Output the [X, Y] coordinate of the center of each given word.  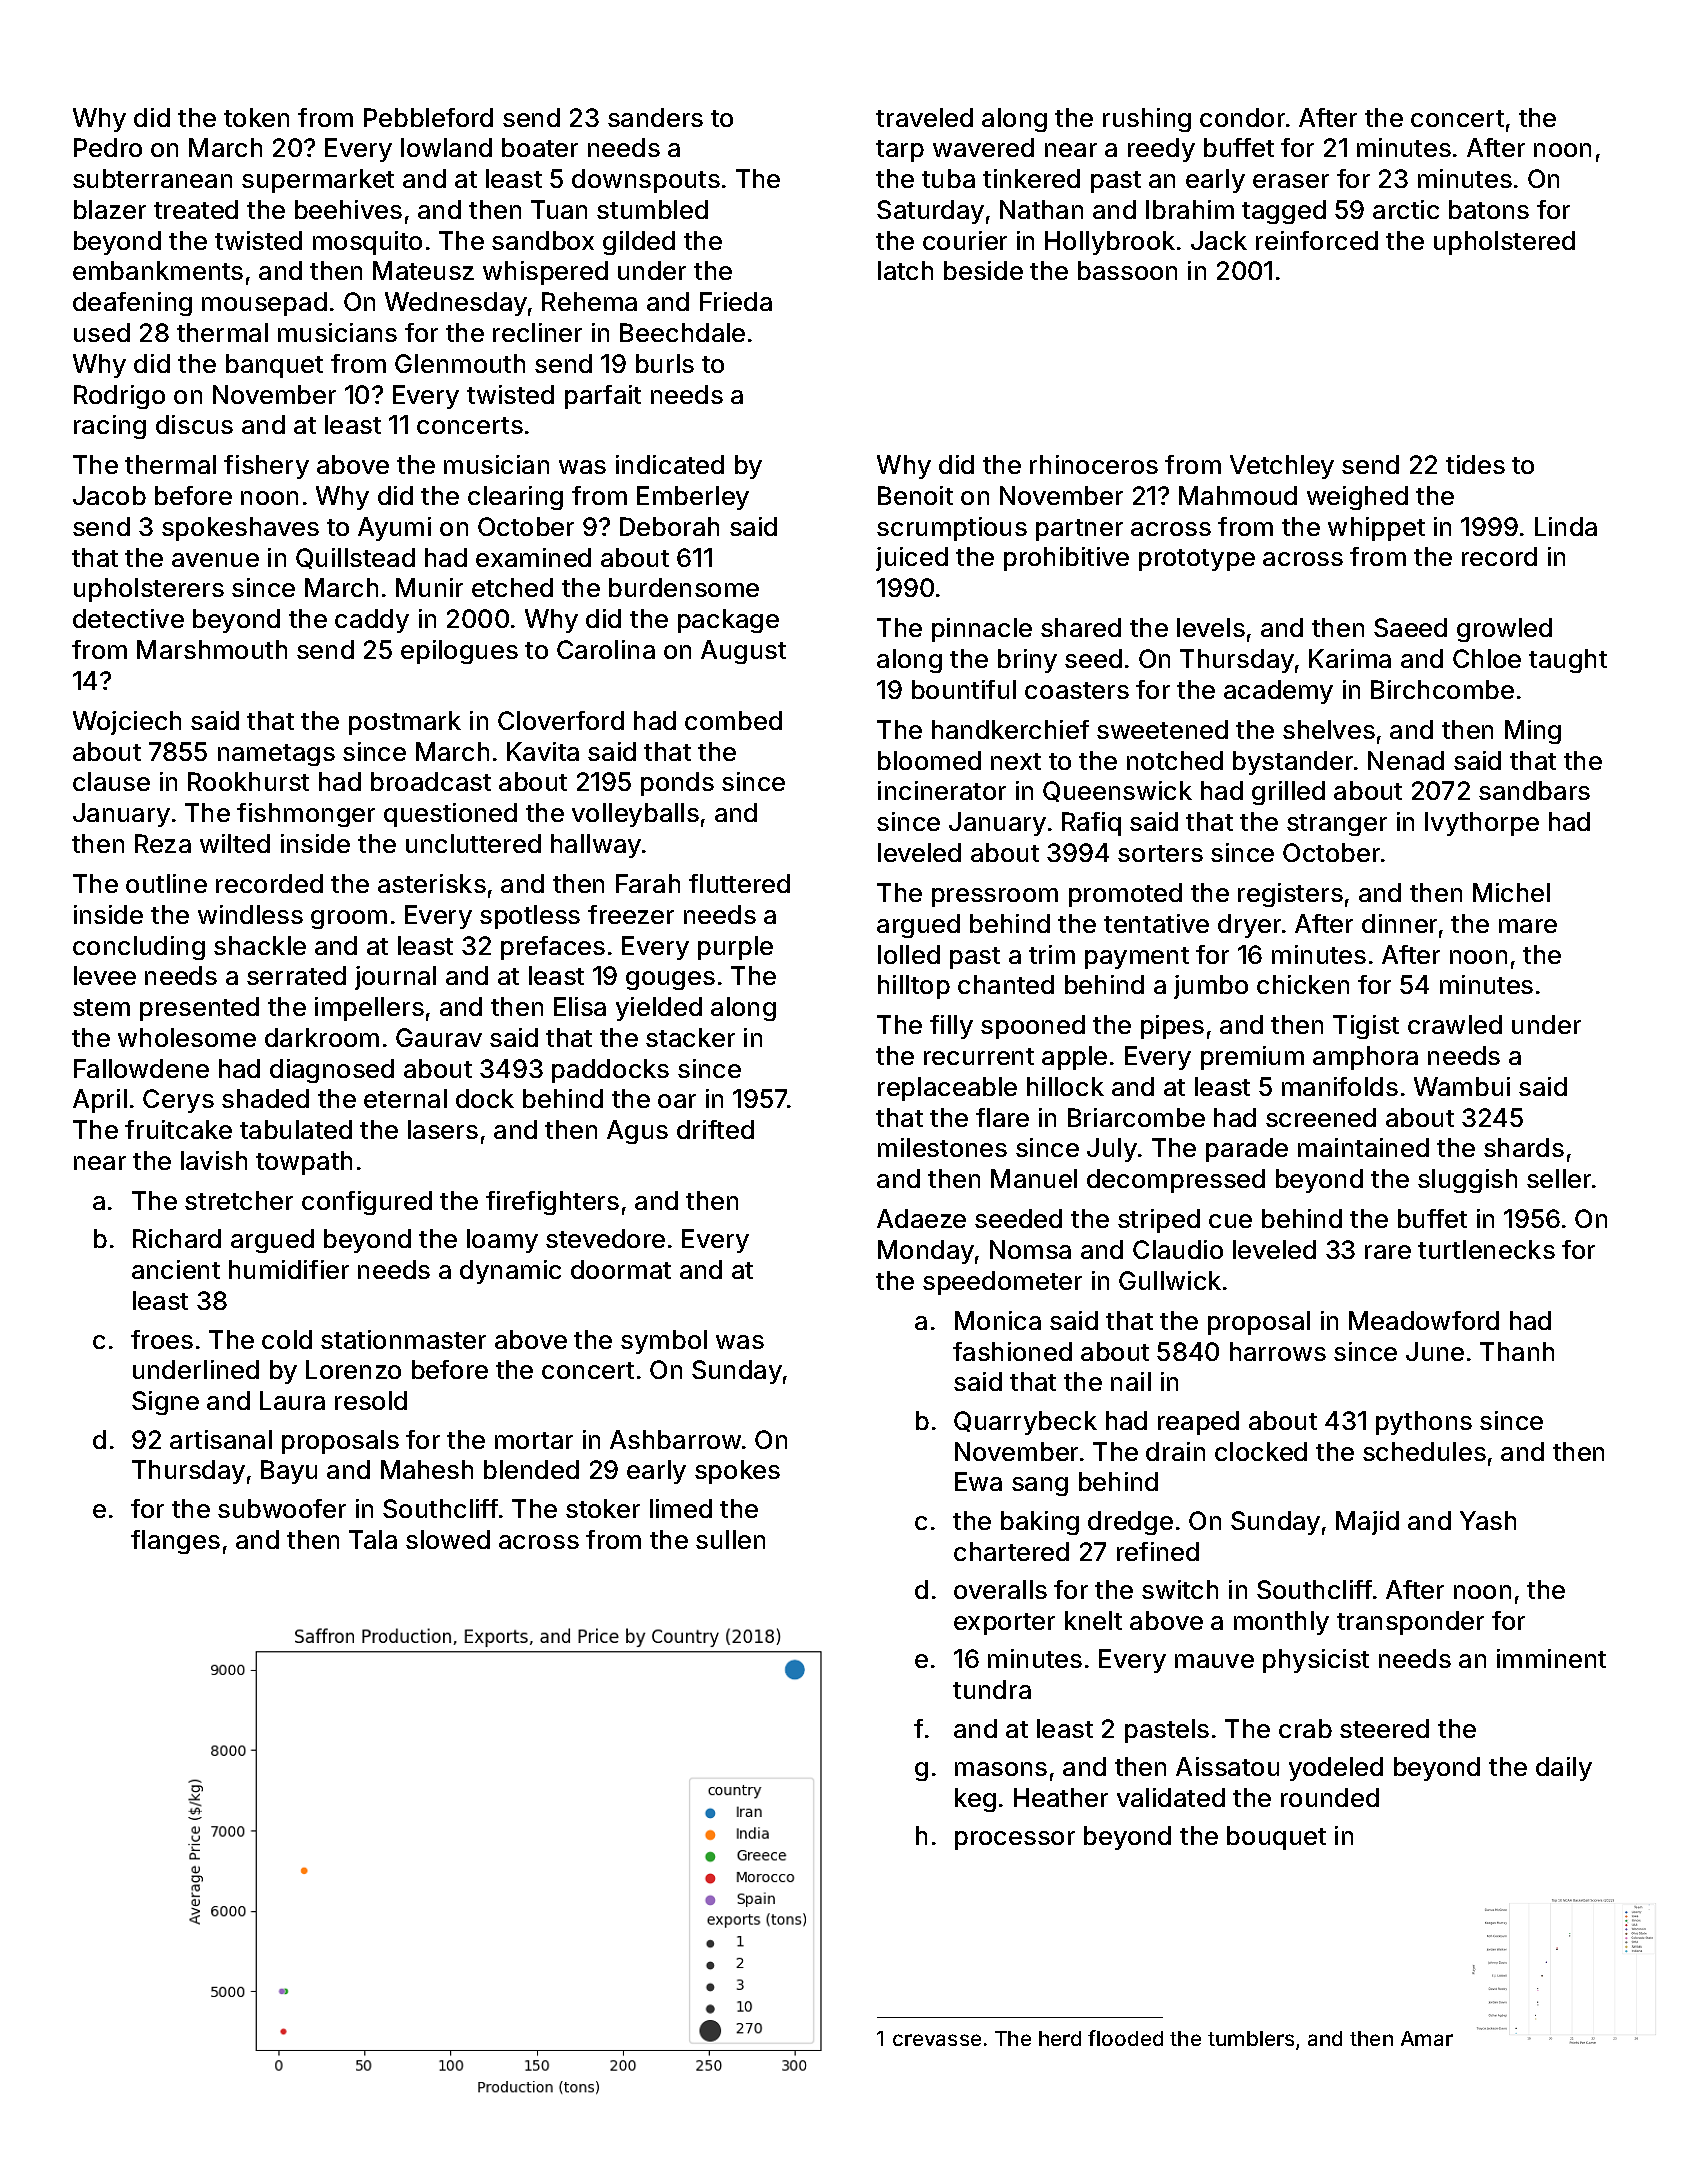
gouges [670, 980]
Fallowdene [141, 1068]
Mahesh [427, 1469]
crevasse [937, 2040]
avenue [215, 560]
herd [1060, 2038]
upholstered [1504, 243]
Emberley [693, 498]
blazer [110, 209]
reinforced [1317, 240]
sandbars [1534, 790]
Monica [998, 1320]
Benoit [915, 495]
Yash [1488, 1520]
